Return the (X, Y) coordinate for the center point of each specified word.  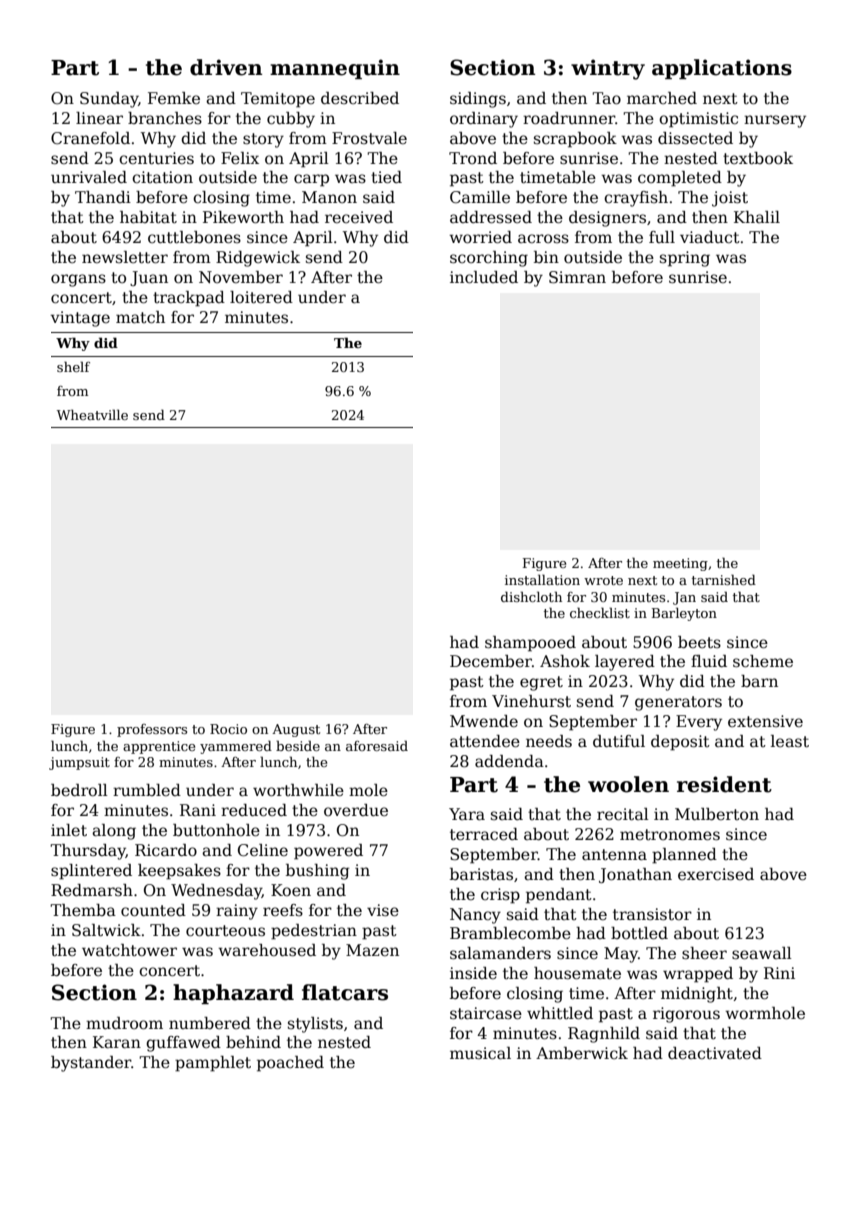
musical (480, 1053)
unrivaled (89, 177)
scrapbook (575, 140)
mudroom (124, 1023)
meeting (680, 564)
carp (311, 180)
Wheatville (92, 414)
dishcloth (531, 596)
